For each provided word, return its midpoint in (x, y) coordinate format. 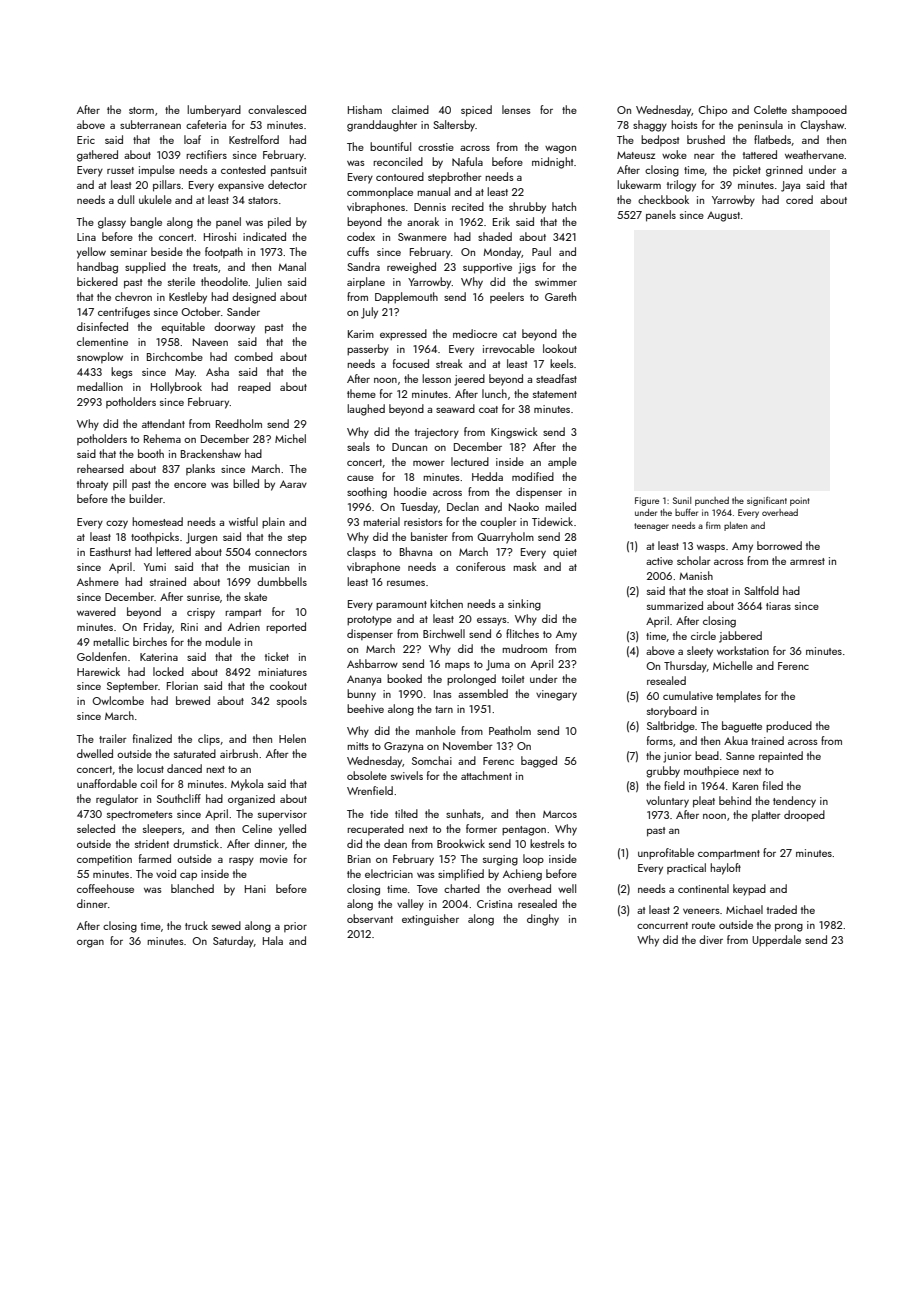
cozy (117, 524)
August (723, 217)
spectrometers (140, 816)
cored (799, 199)
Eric (86, 140)
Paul (541, 251)
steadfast (556, 378)
